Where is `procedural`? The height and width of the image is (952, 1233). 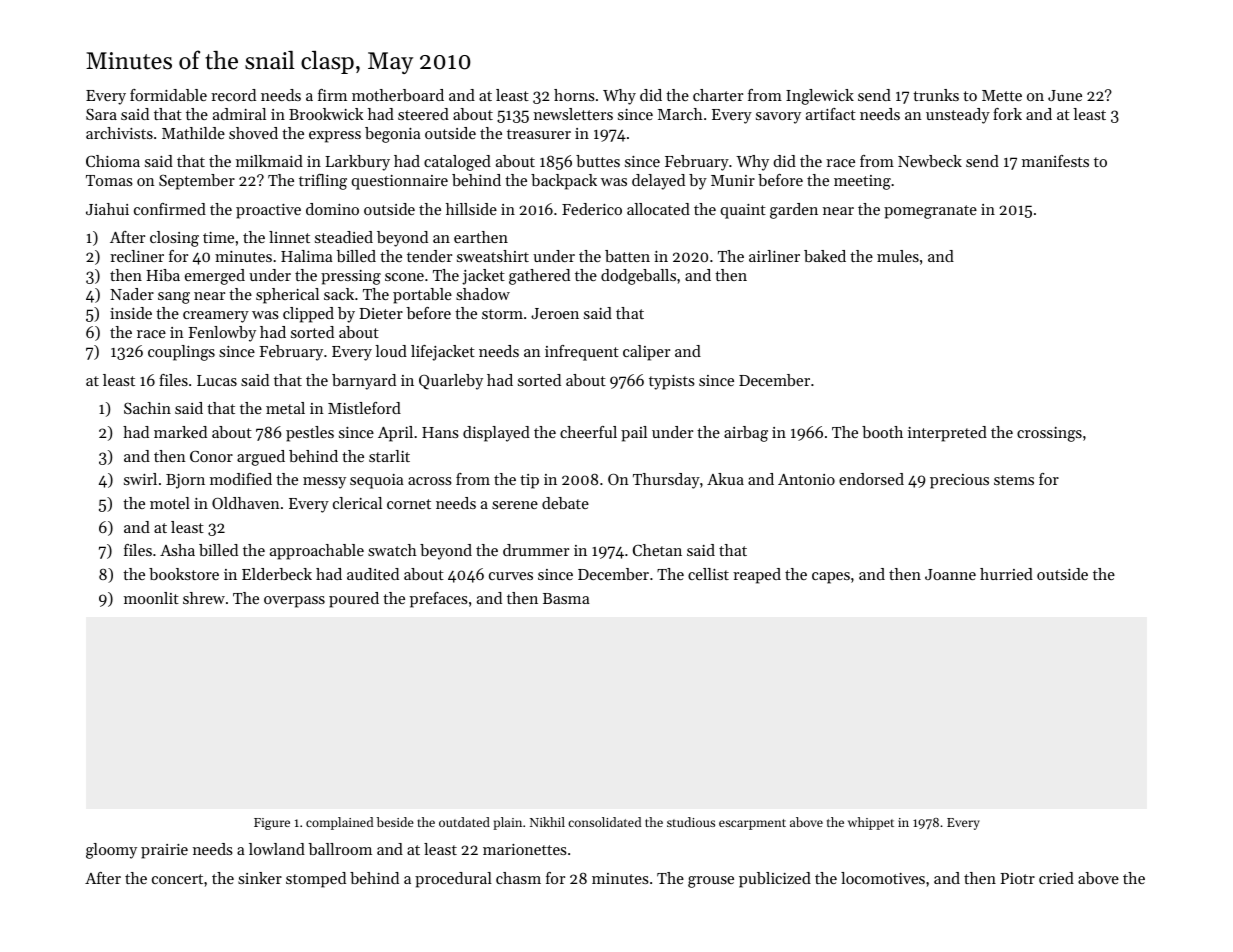
procedural is located at coordinates (453, 880).
